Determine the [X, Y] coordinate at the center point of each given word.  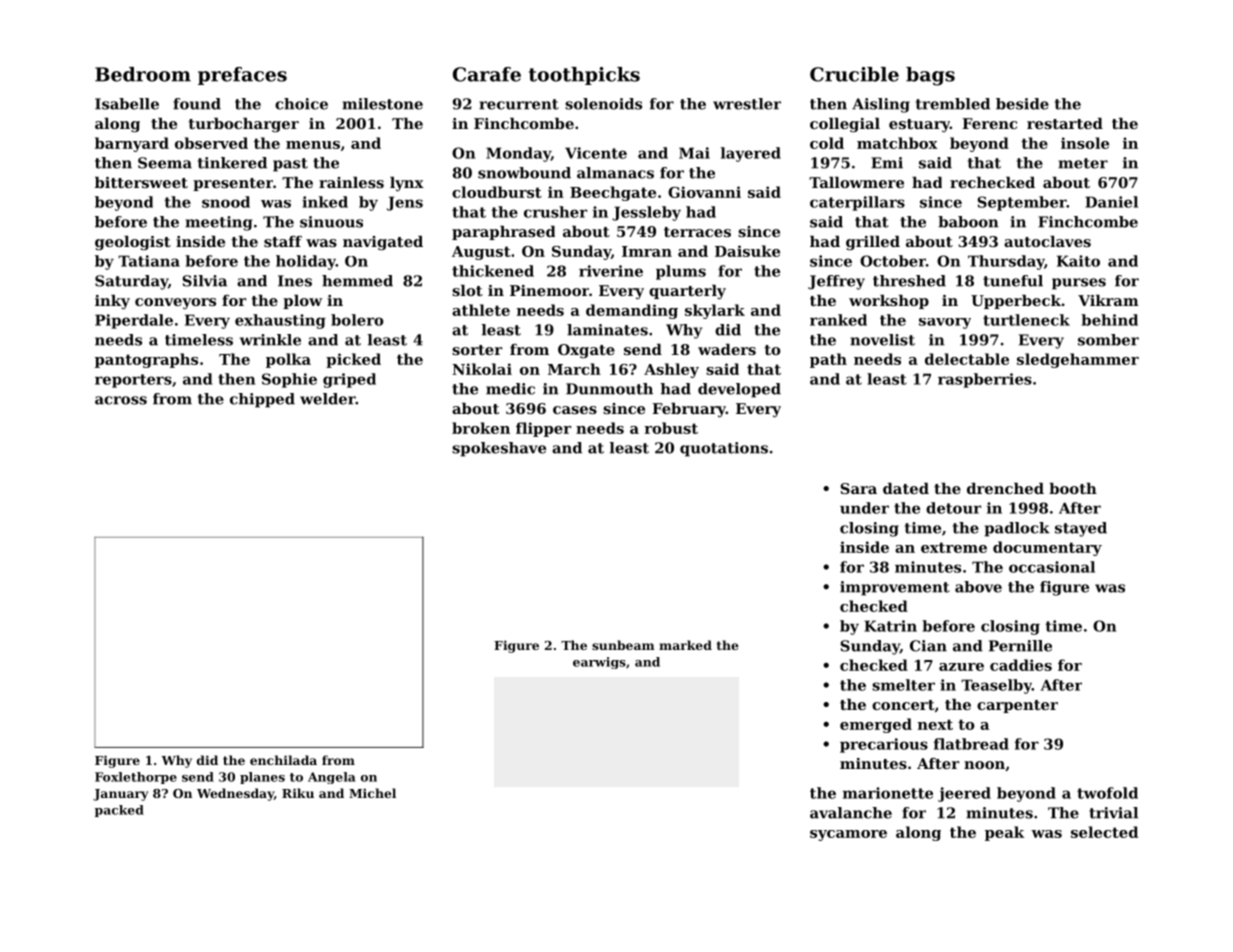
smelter [903, 685]
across [121, 400]
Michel [372, 793]
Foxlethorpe [136, 778]
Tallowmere [856, 182]
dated [906, 488]
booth [1073, 488]
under [864, 508]
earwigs [599, 663]
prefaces [242, 76]
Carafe [487, 74]
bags [930, 76]
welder [328, 399]
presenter [233, 184]
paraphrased [503, 233]
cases [575, 410]
